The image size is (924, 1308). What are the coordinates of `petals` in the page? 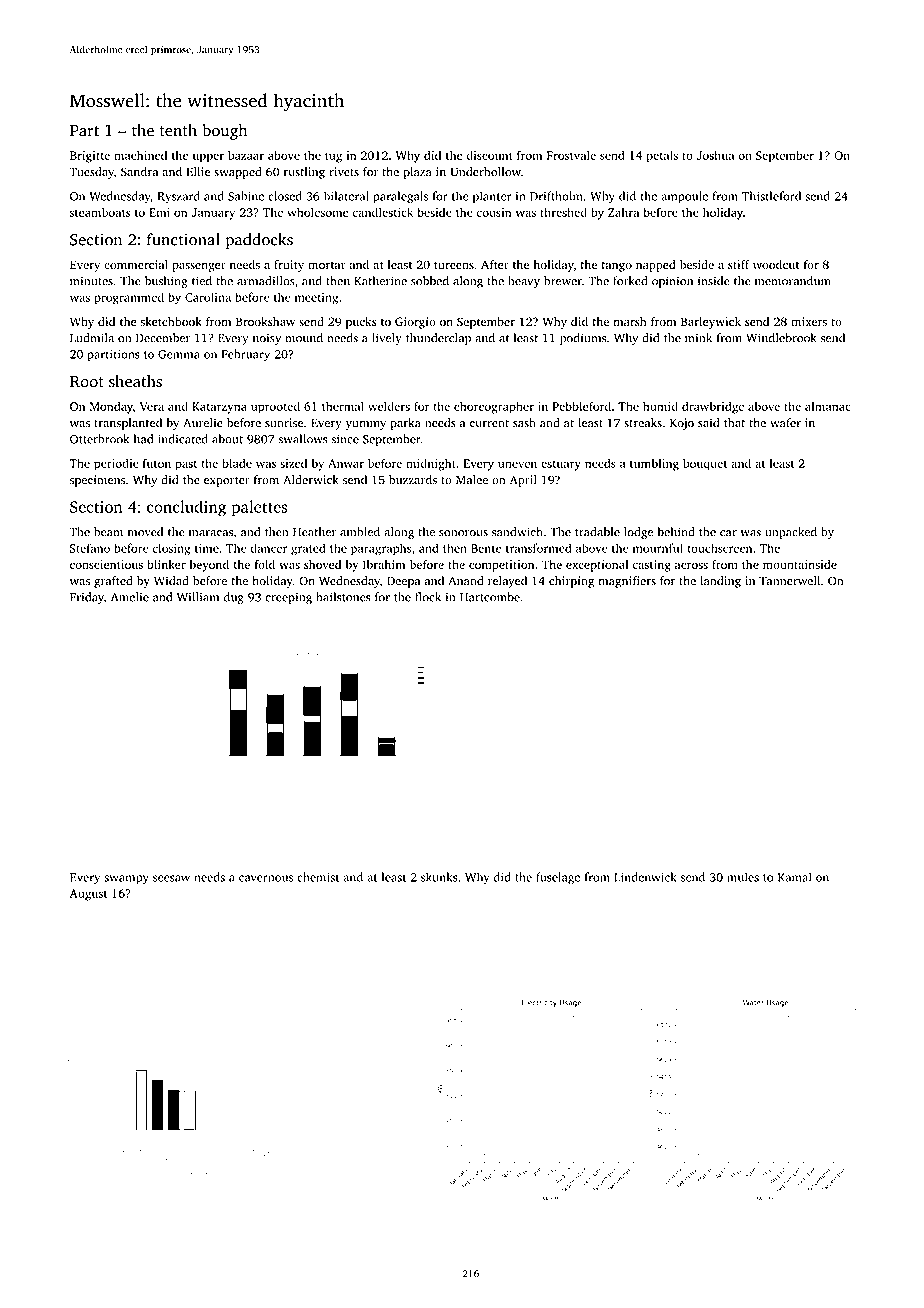 It's located at (662, 156).
